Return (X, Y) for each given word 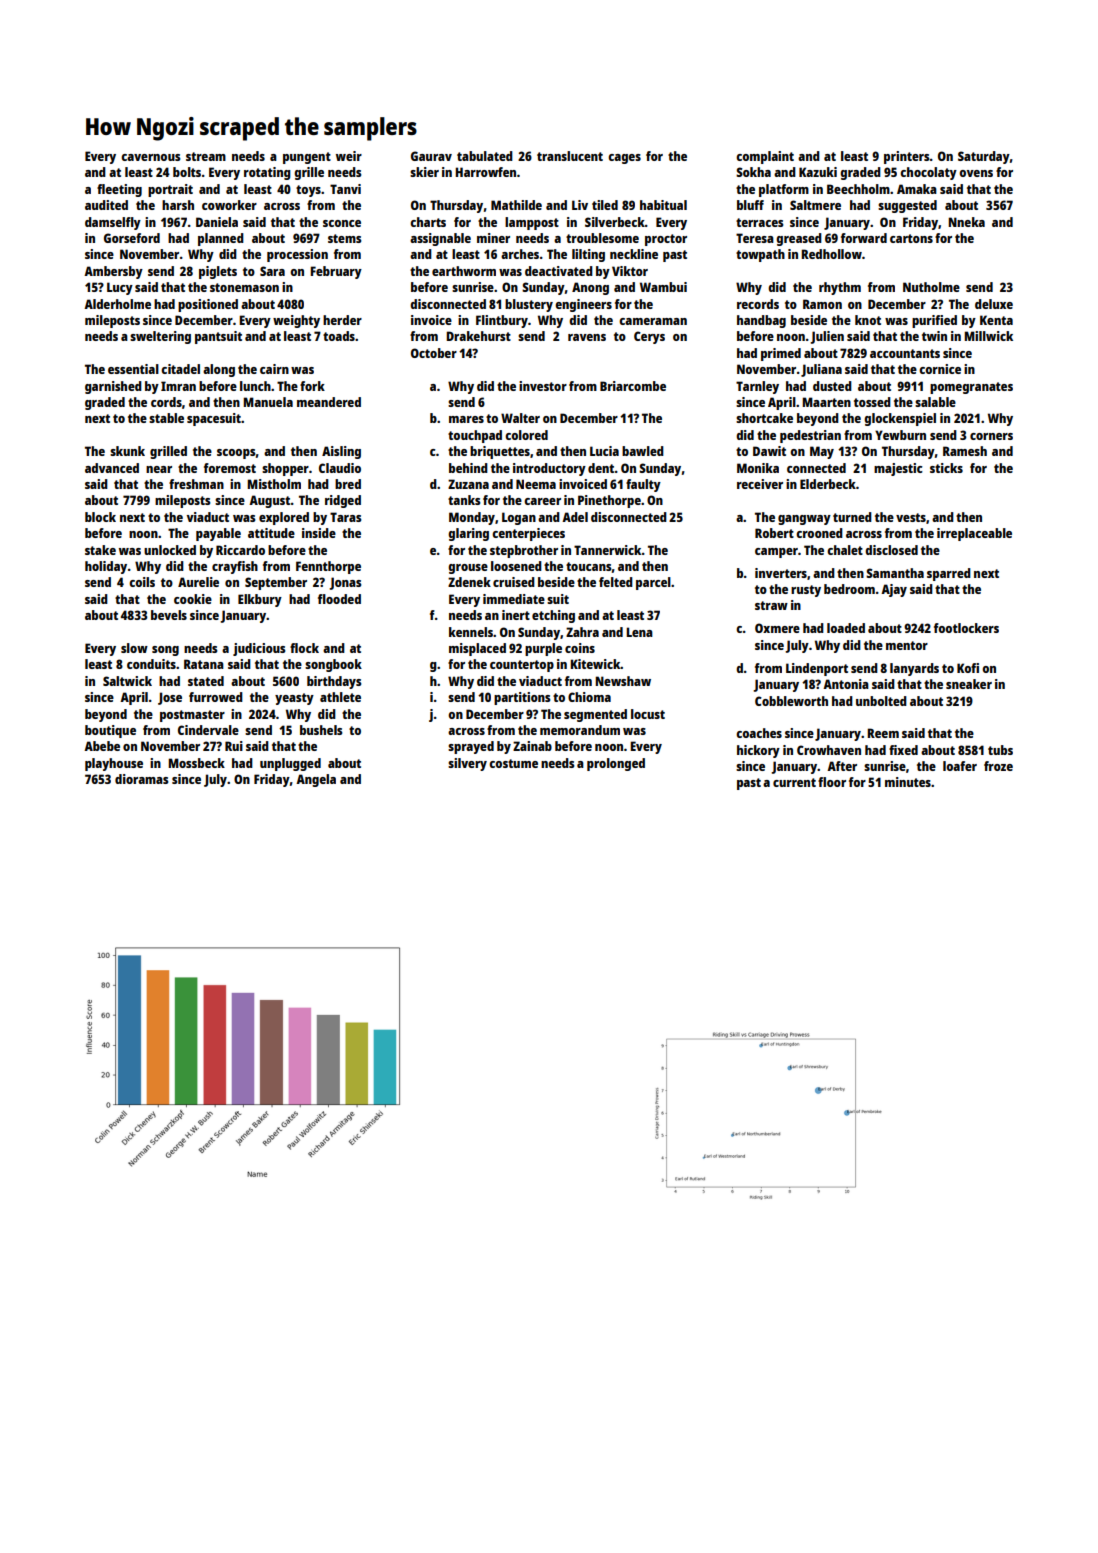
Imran (178, 386)
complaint (765, 157)
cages (624, 159)
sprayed (471, 747)
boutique (110, 731)
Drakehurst (478, 336)
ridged (343, 501)
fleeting (119, 190)
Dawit (769, 451)
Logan (519, 518)
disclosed (891, 550)
